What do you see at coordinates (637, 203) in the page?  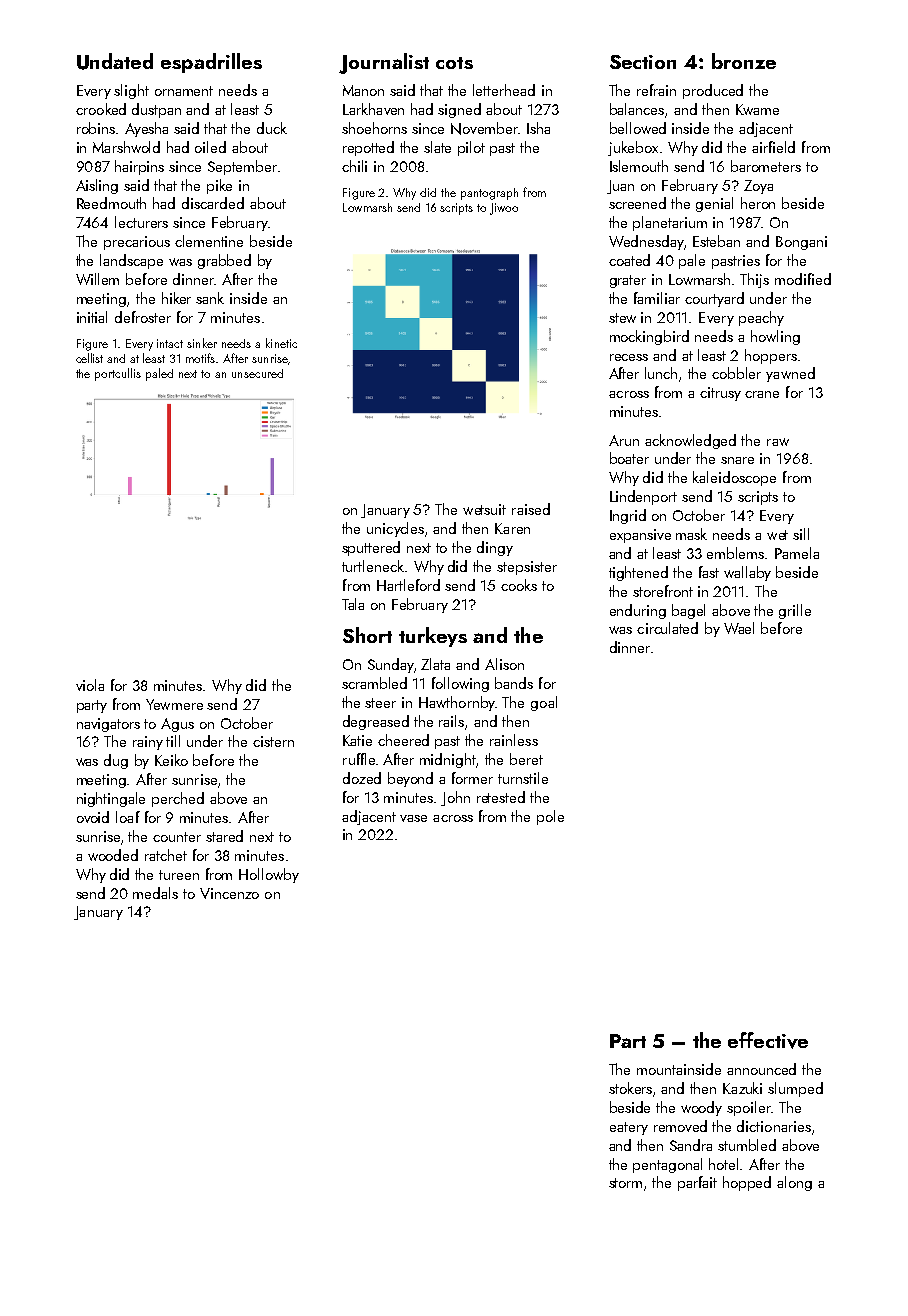 I see `screened` at bounding box center [637, 203].
